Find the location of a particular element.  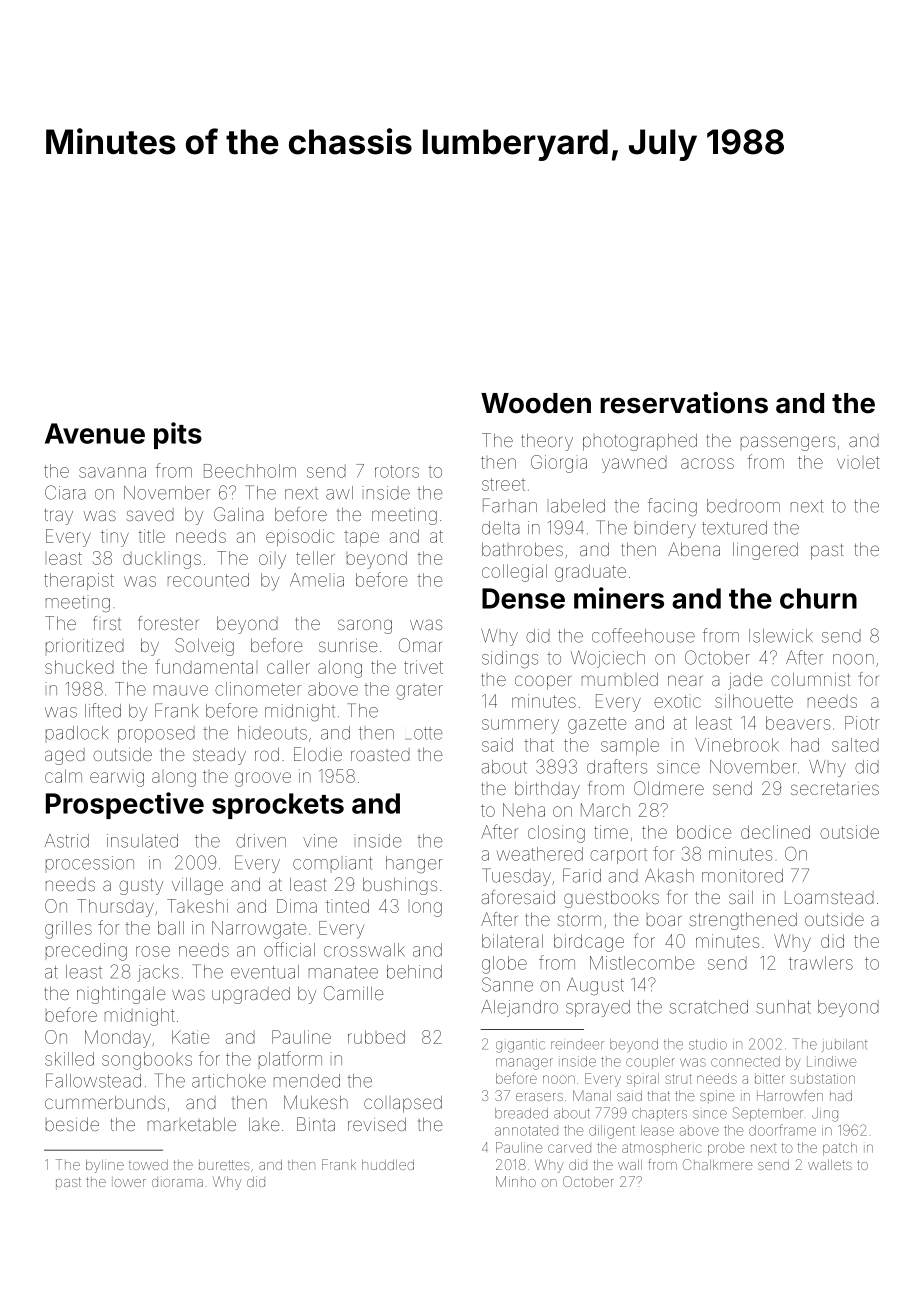

Farid is located at coordinates (582, 875).
